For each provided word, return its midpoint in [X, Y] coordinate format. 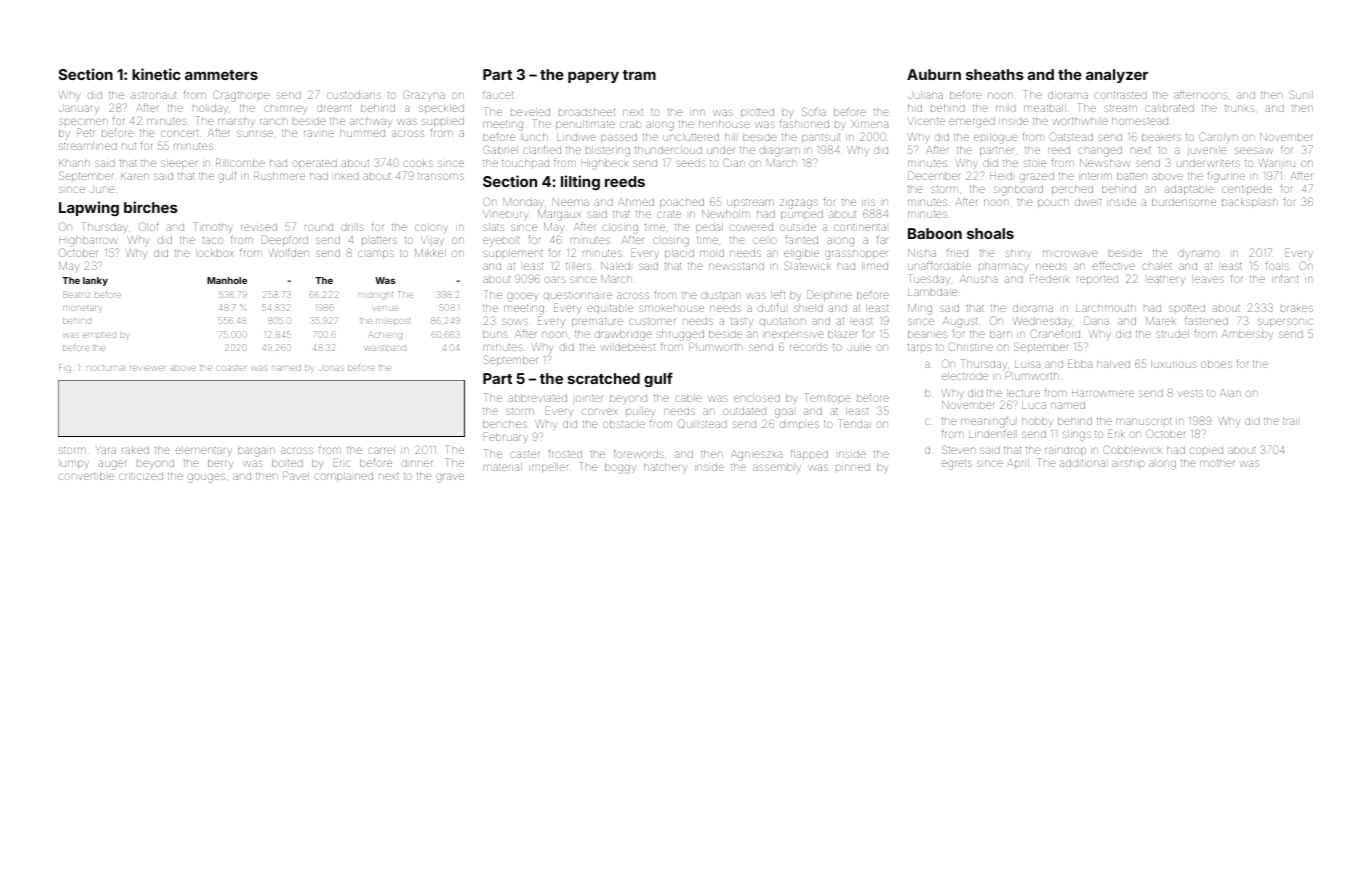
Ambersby [1247, 335]
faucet [498, 94]
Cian [734, 162]
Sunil [1301, 94]
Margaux [559, 215]
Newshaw [1105, 163]
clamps [376, 254]
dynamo [1199, 253]
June [102, 189]
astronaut [154, 95]
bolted [287, 463]
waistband [385, 348]
